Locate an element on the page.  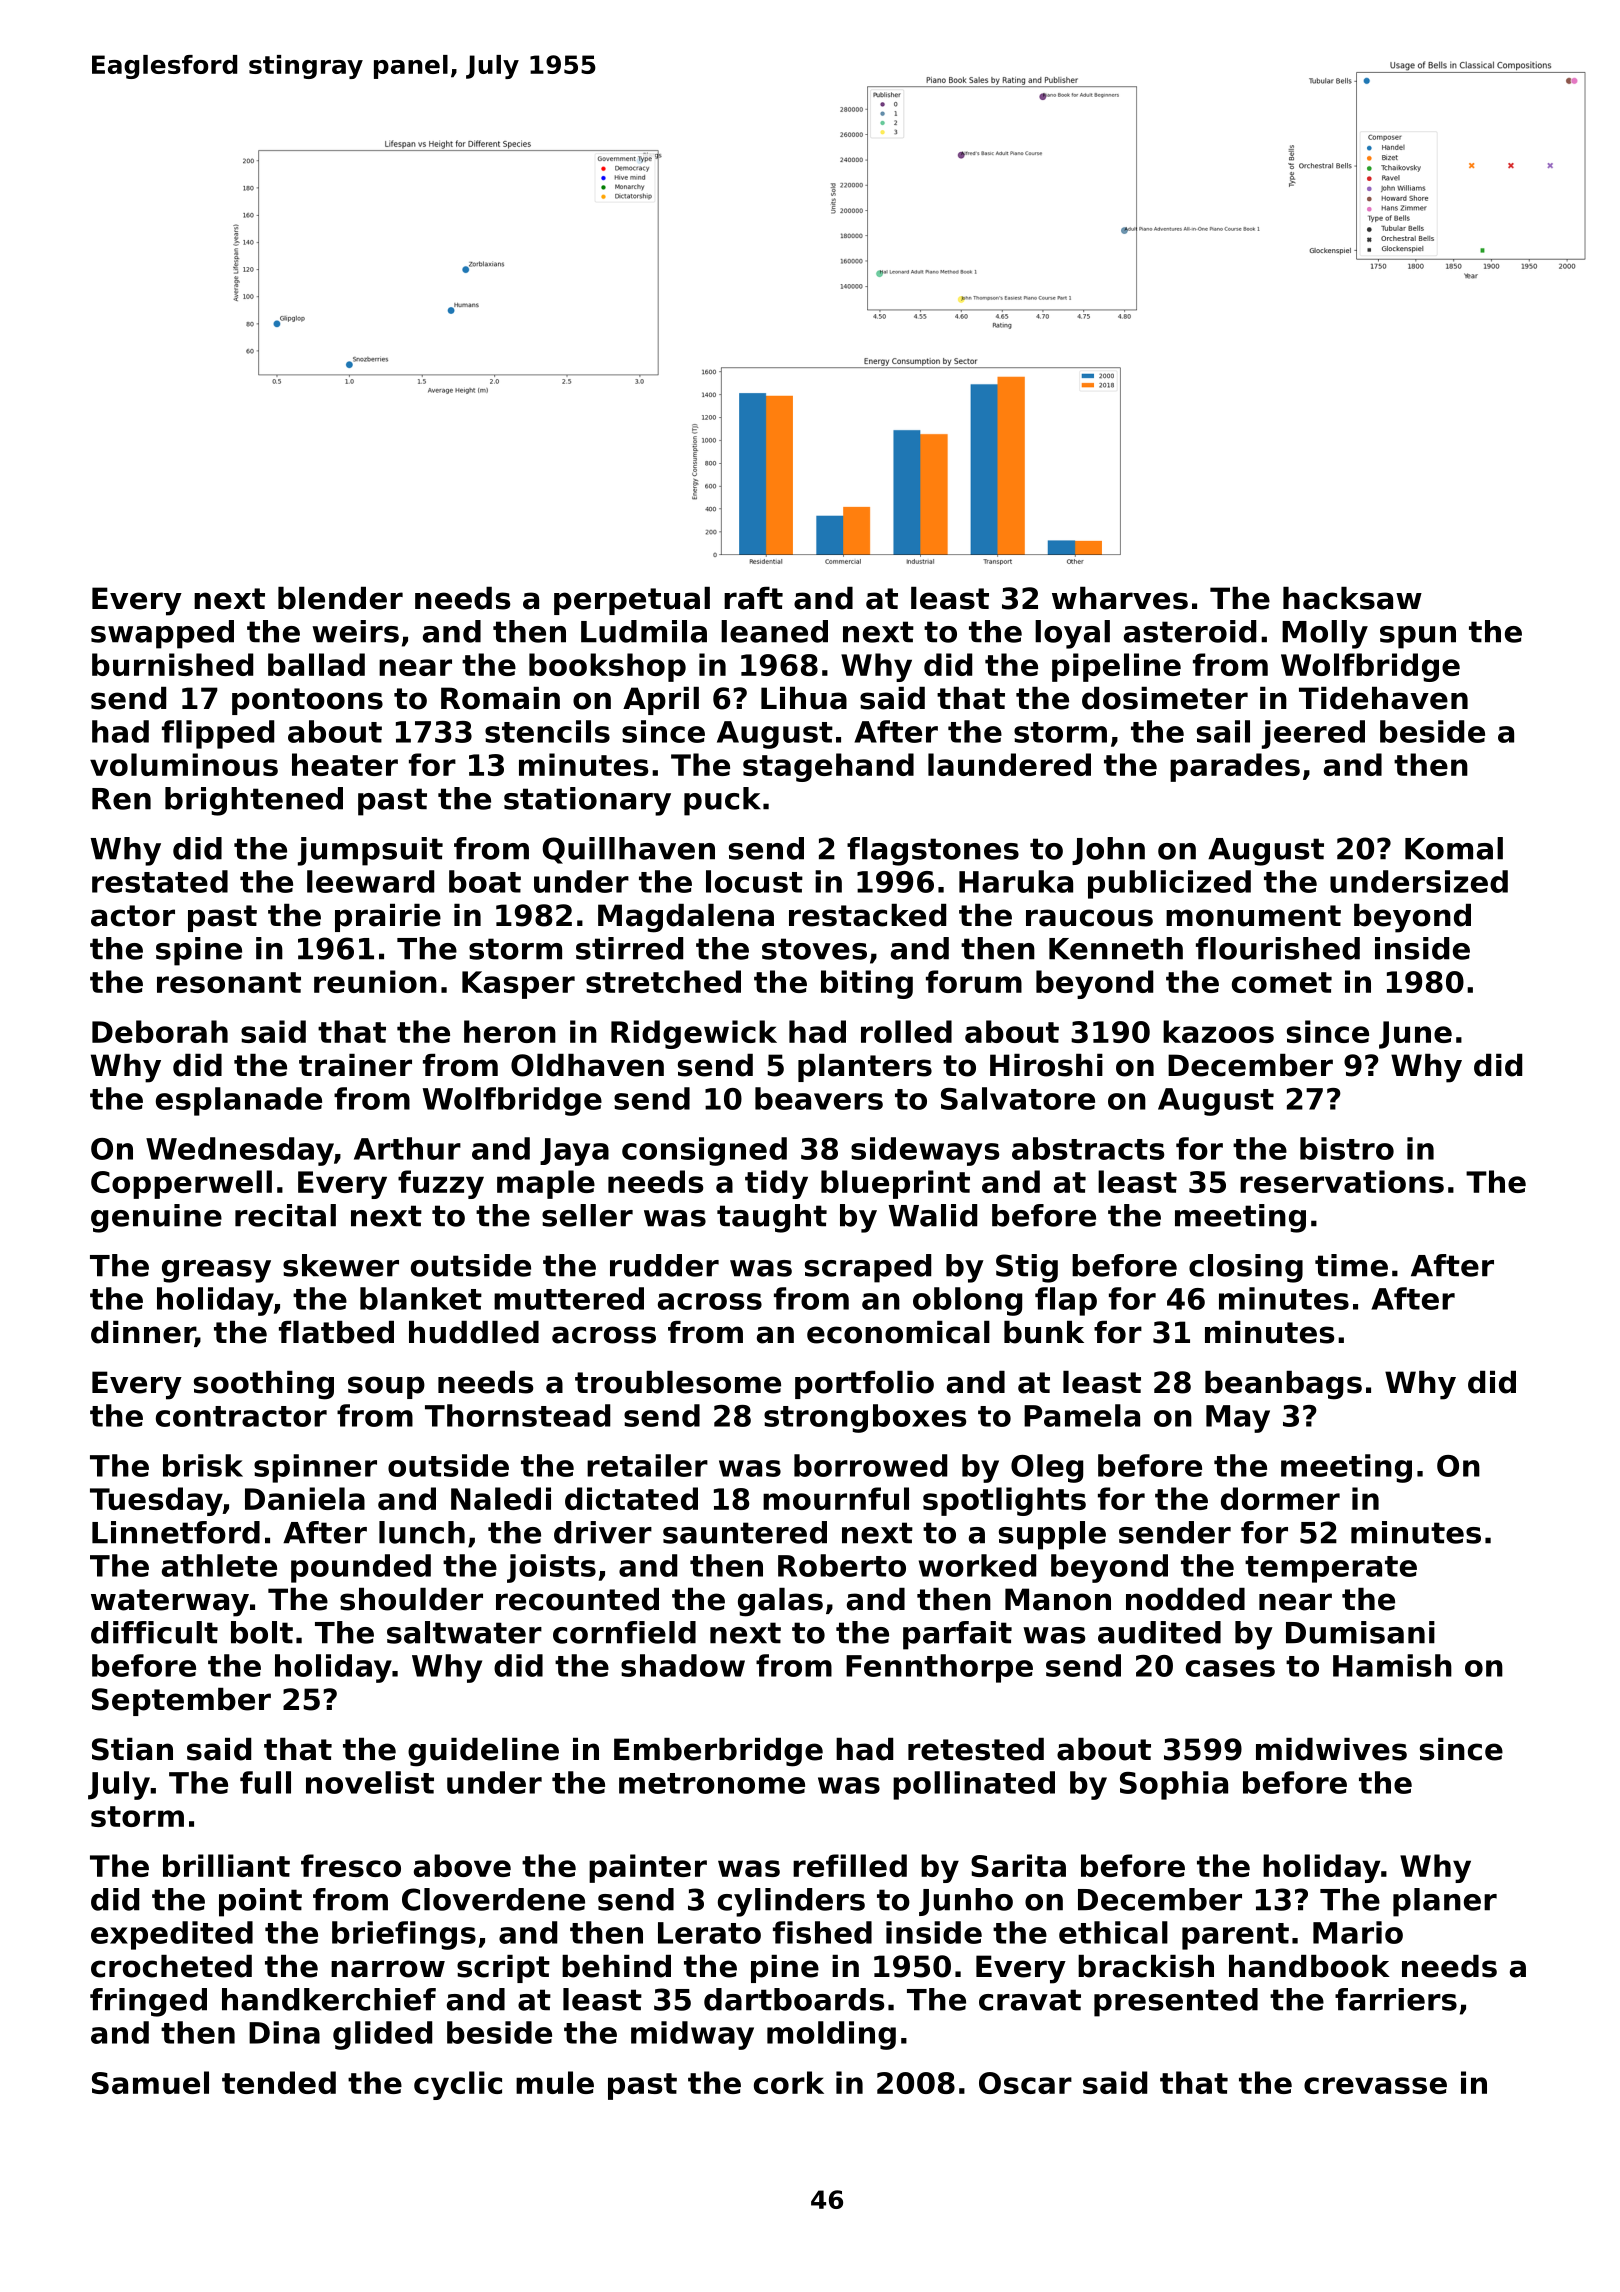
hacksaw is located at coordinates (1352, 598).
